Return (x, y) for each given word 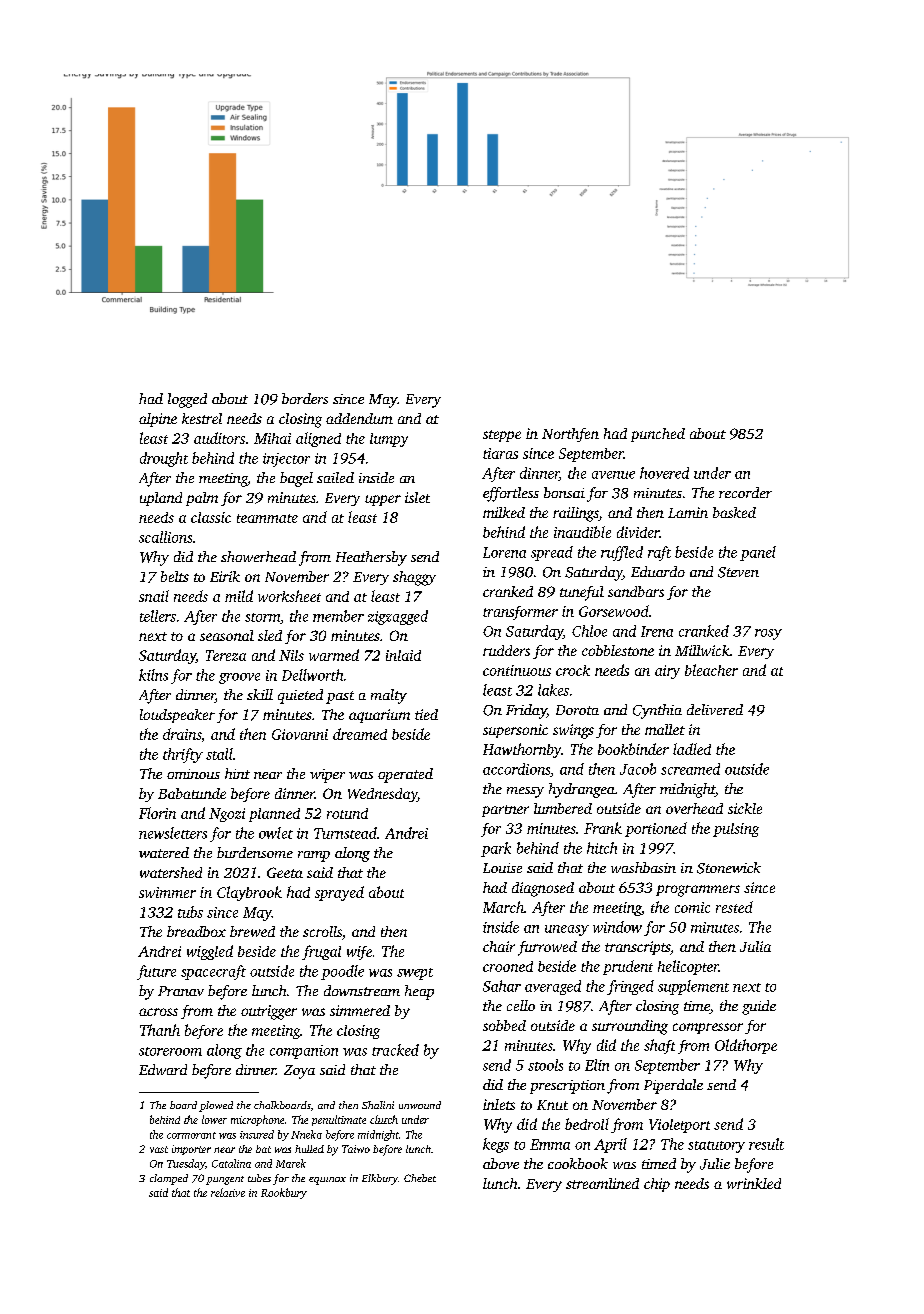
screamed (690, 769)
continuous (517, 670)
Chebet (420, 1178)
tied (426, 714)
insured (257, 1134)
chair (499, 946)
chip (657, 1185)
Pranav (181, 991)
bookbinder (633, 749)
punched (658, 435)
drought (164, 459)
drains (182, 734)
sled (270, 635)
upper (383, 500)
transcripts (637, 948)
